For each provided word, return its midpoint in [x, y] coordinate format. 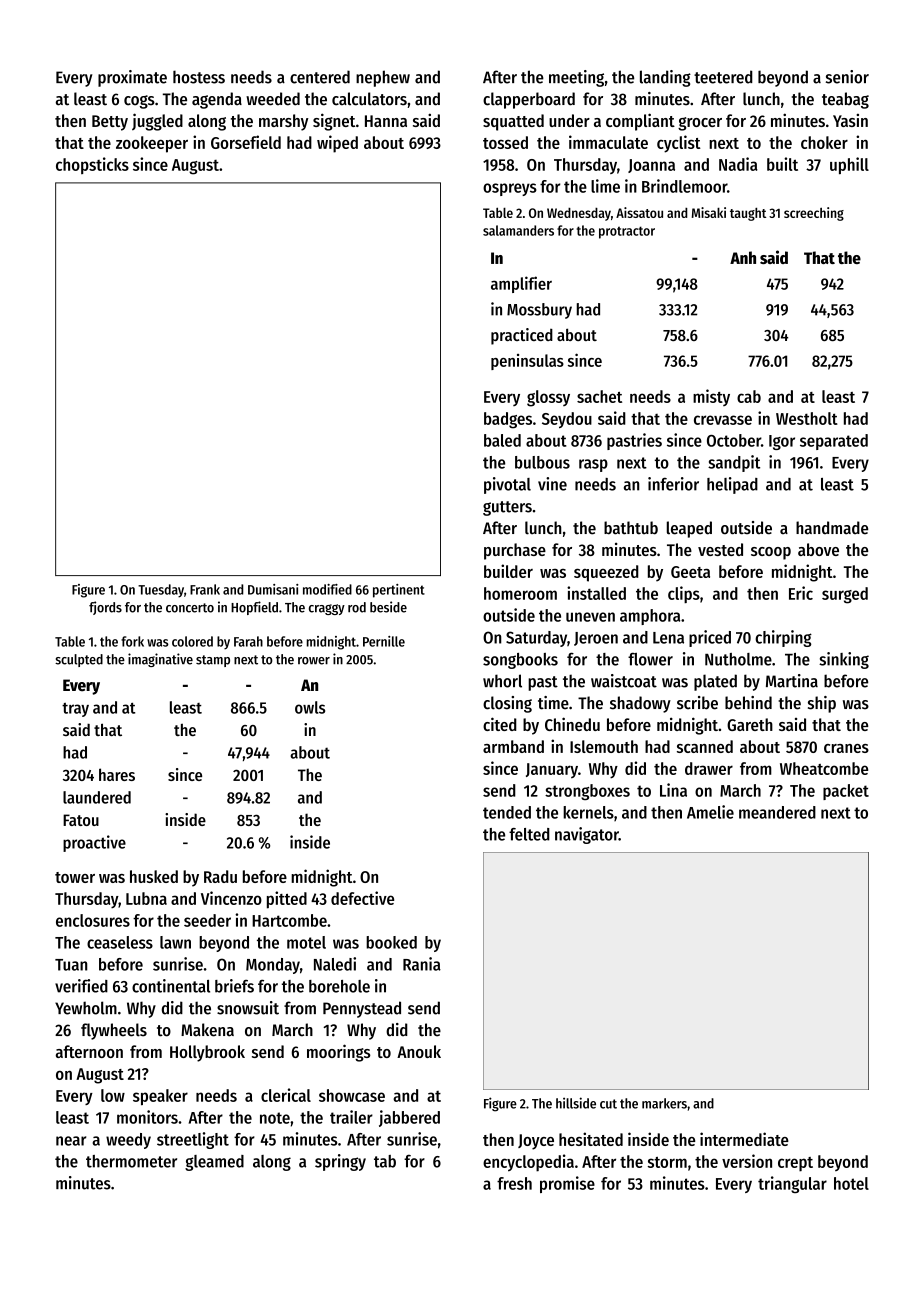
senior [847, 77]
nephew [383, 78]
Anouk [419, 1051]
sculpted [79, 660]
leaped [689, 529]
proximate [132, 78]
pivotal [507, 485]
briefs [234, 986]
